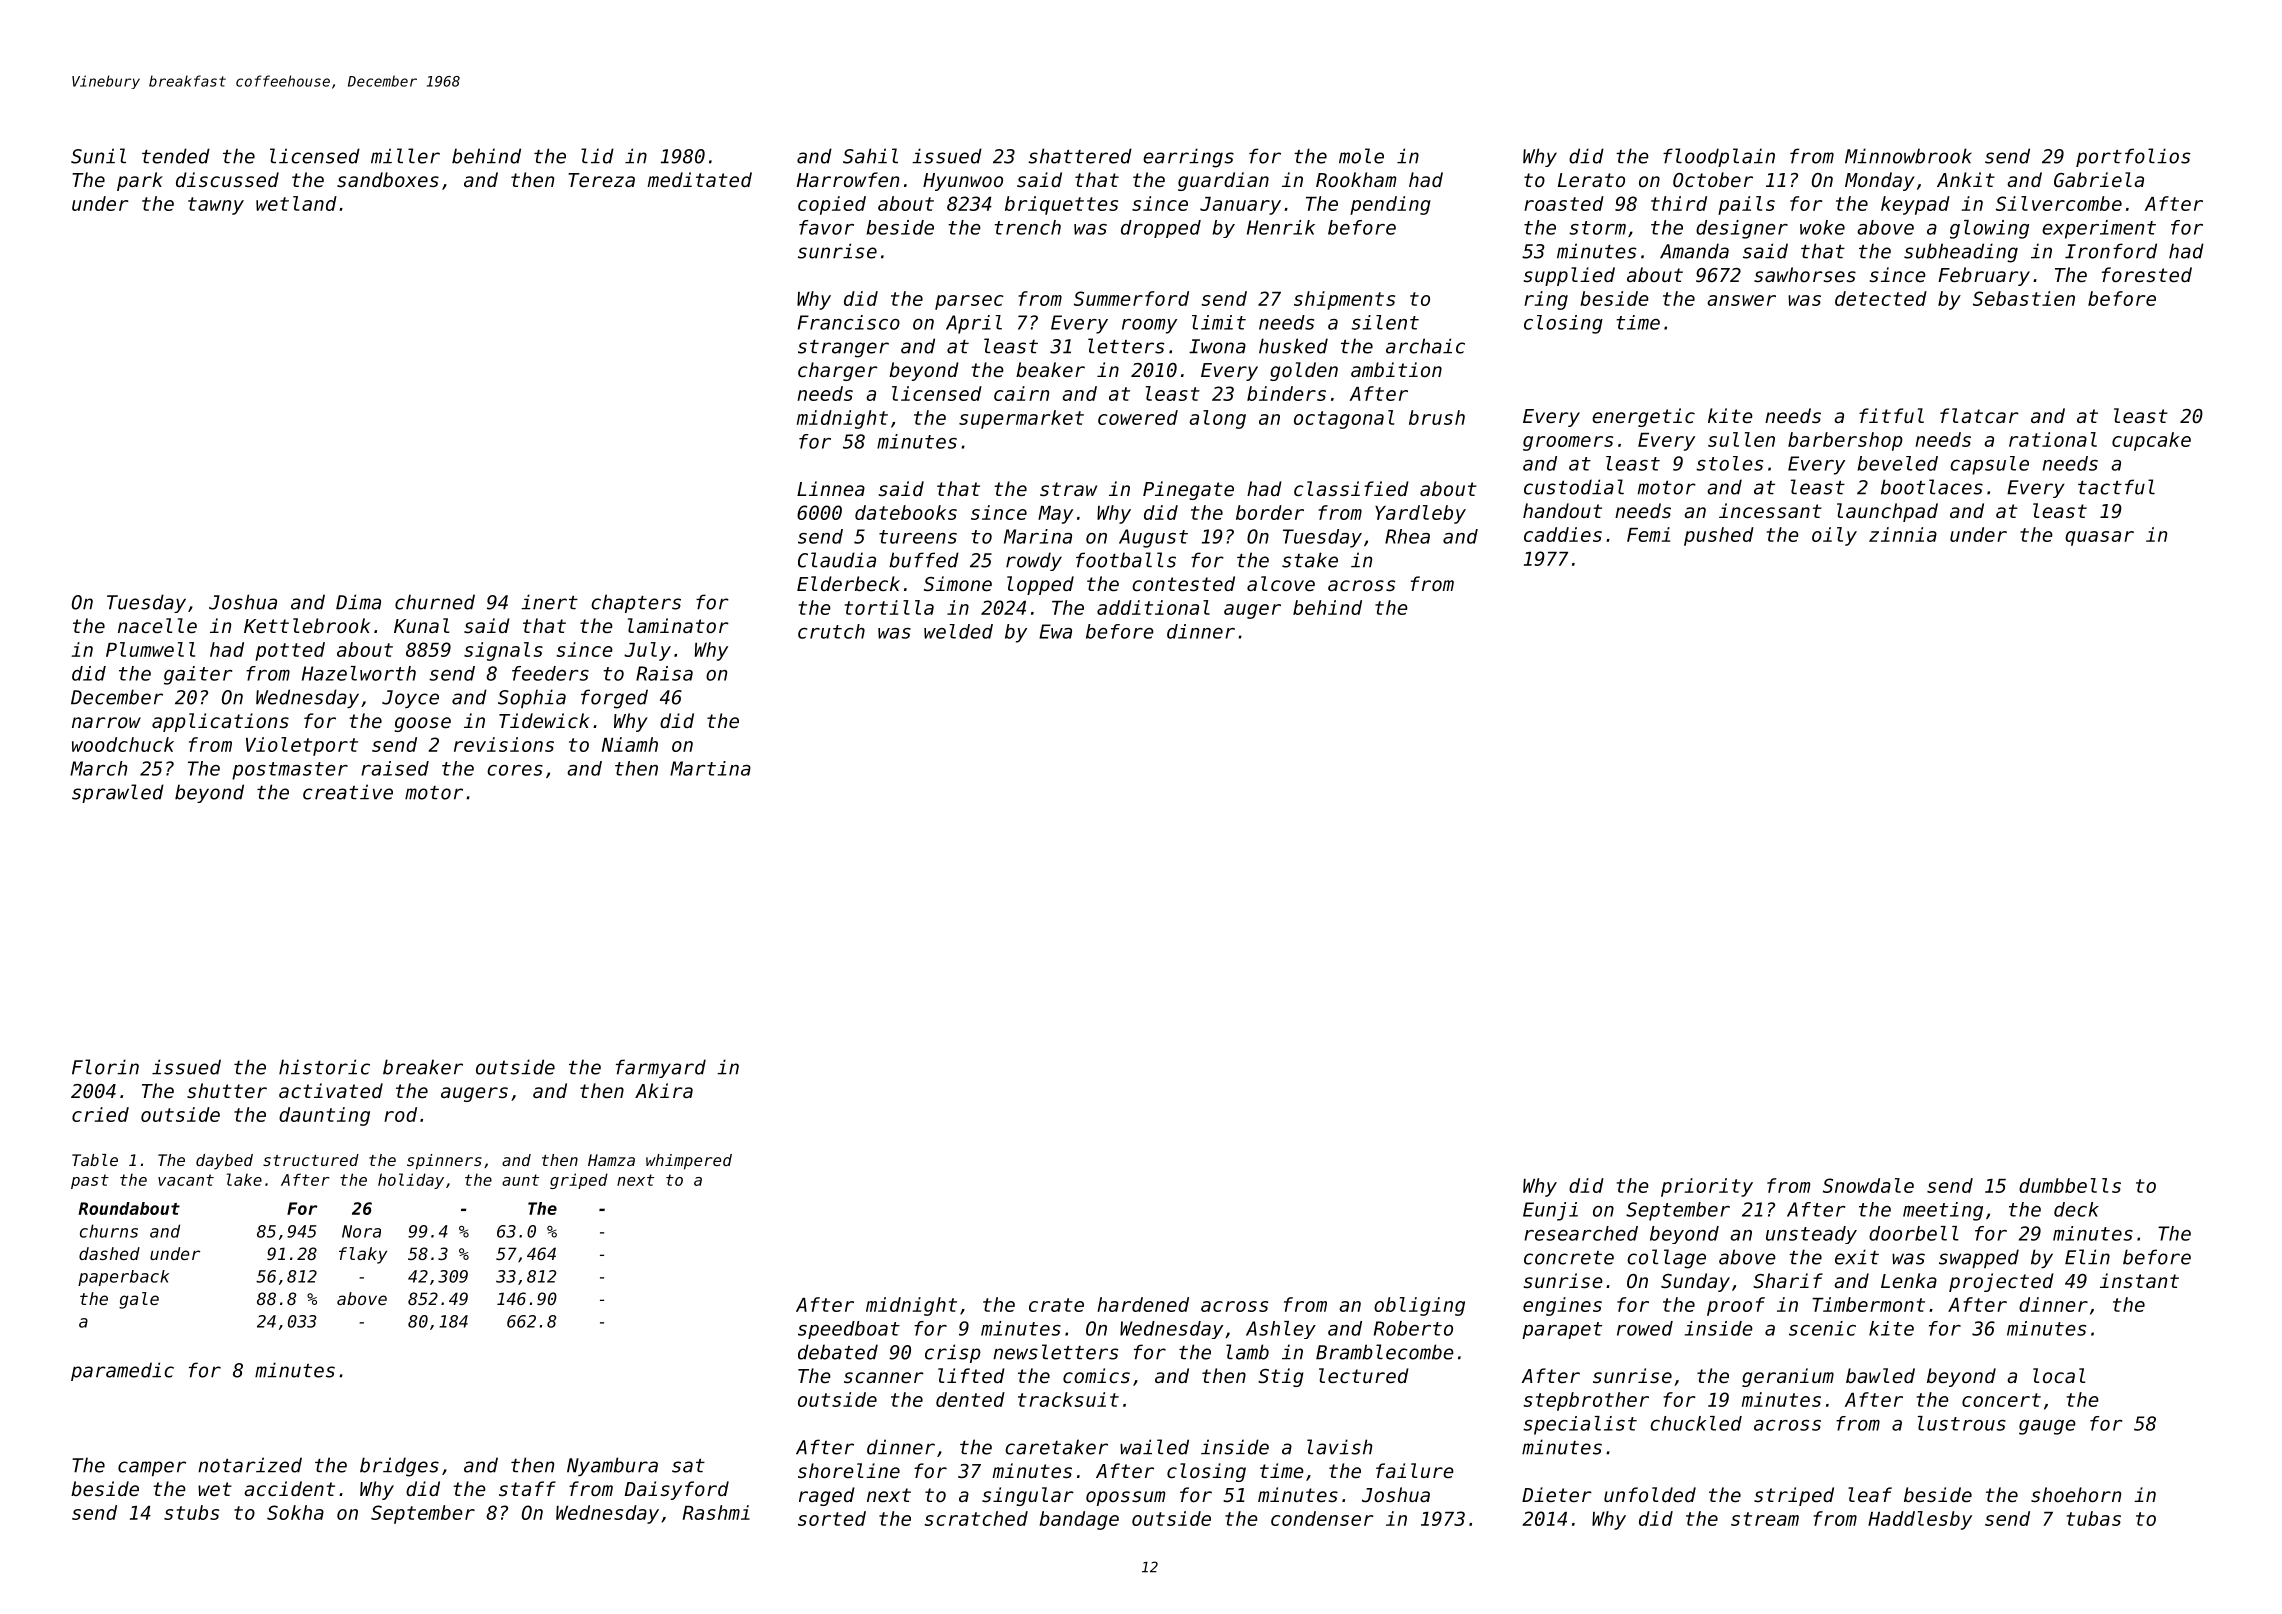  Describe the element at coordinates (140, 181) in the screenshot. I see `park` at that location.
